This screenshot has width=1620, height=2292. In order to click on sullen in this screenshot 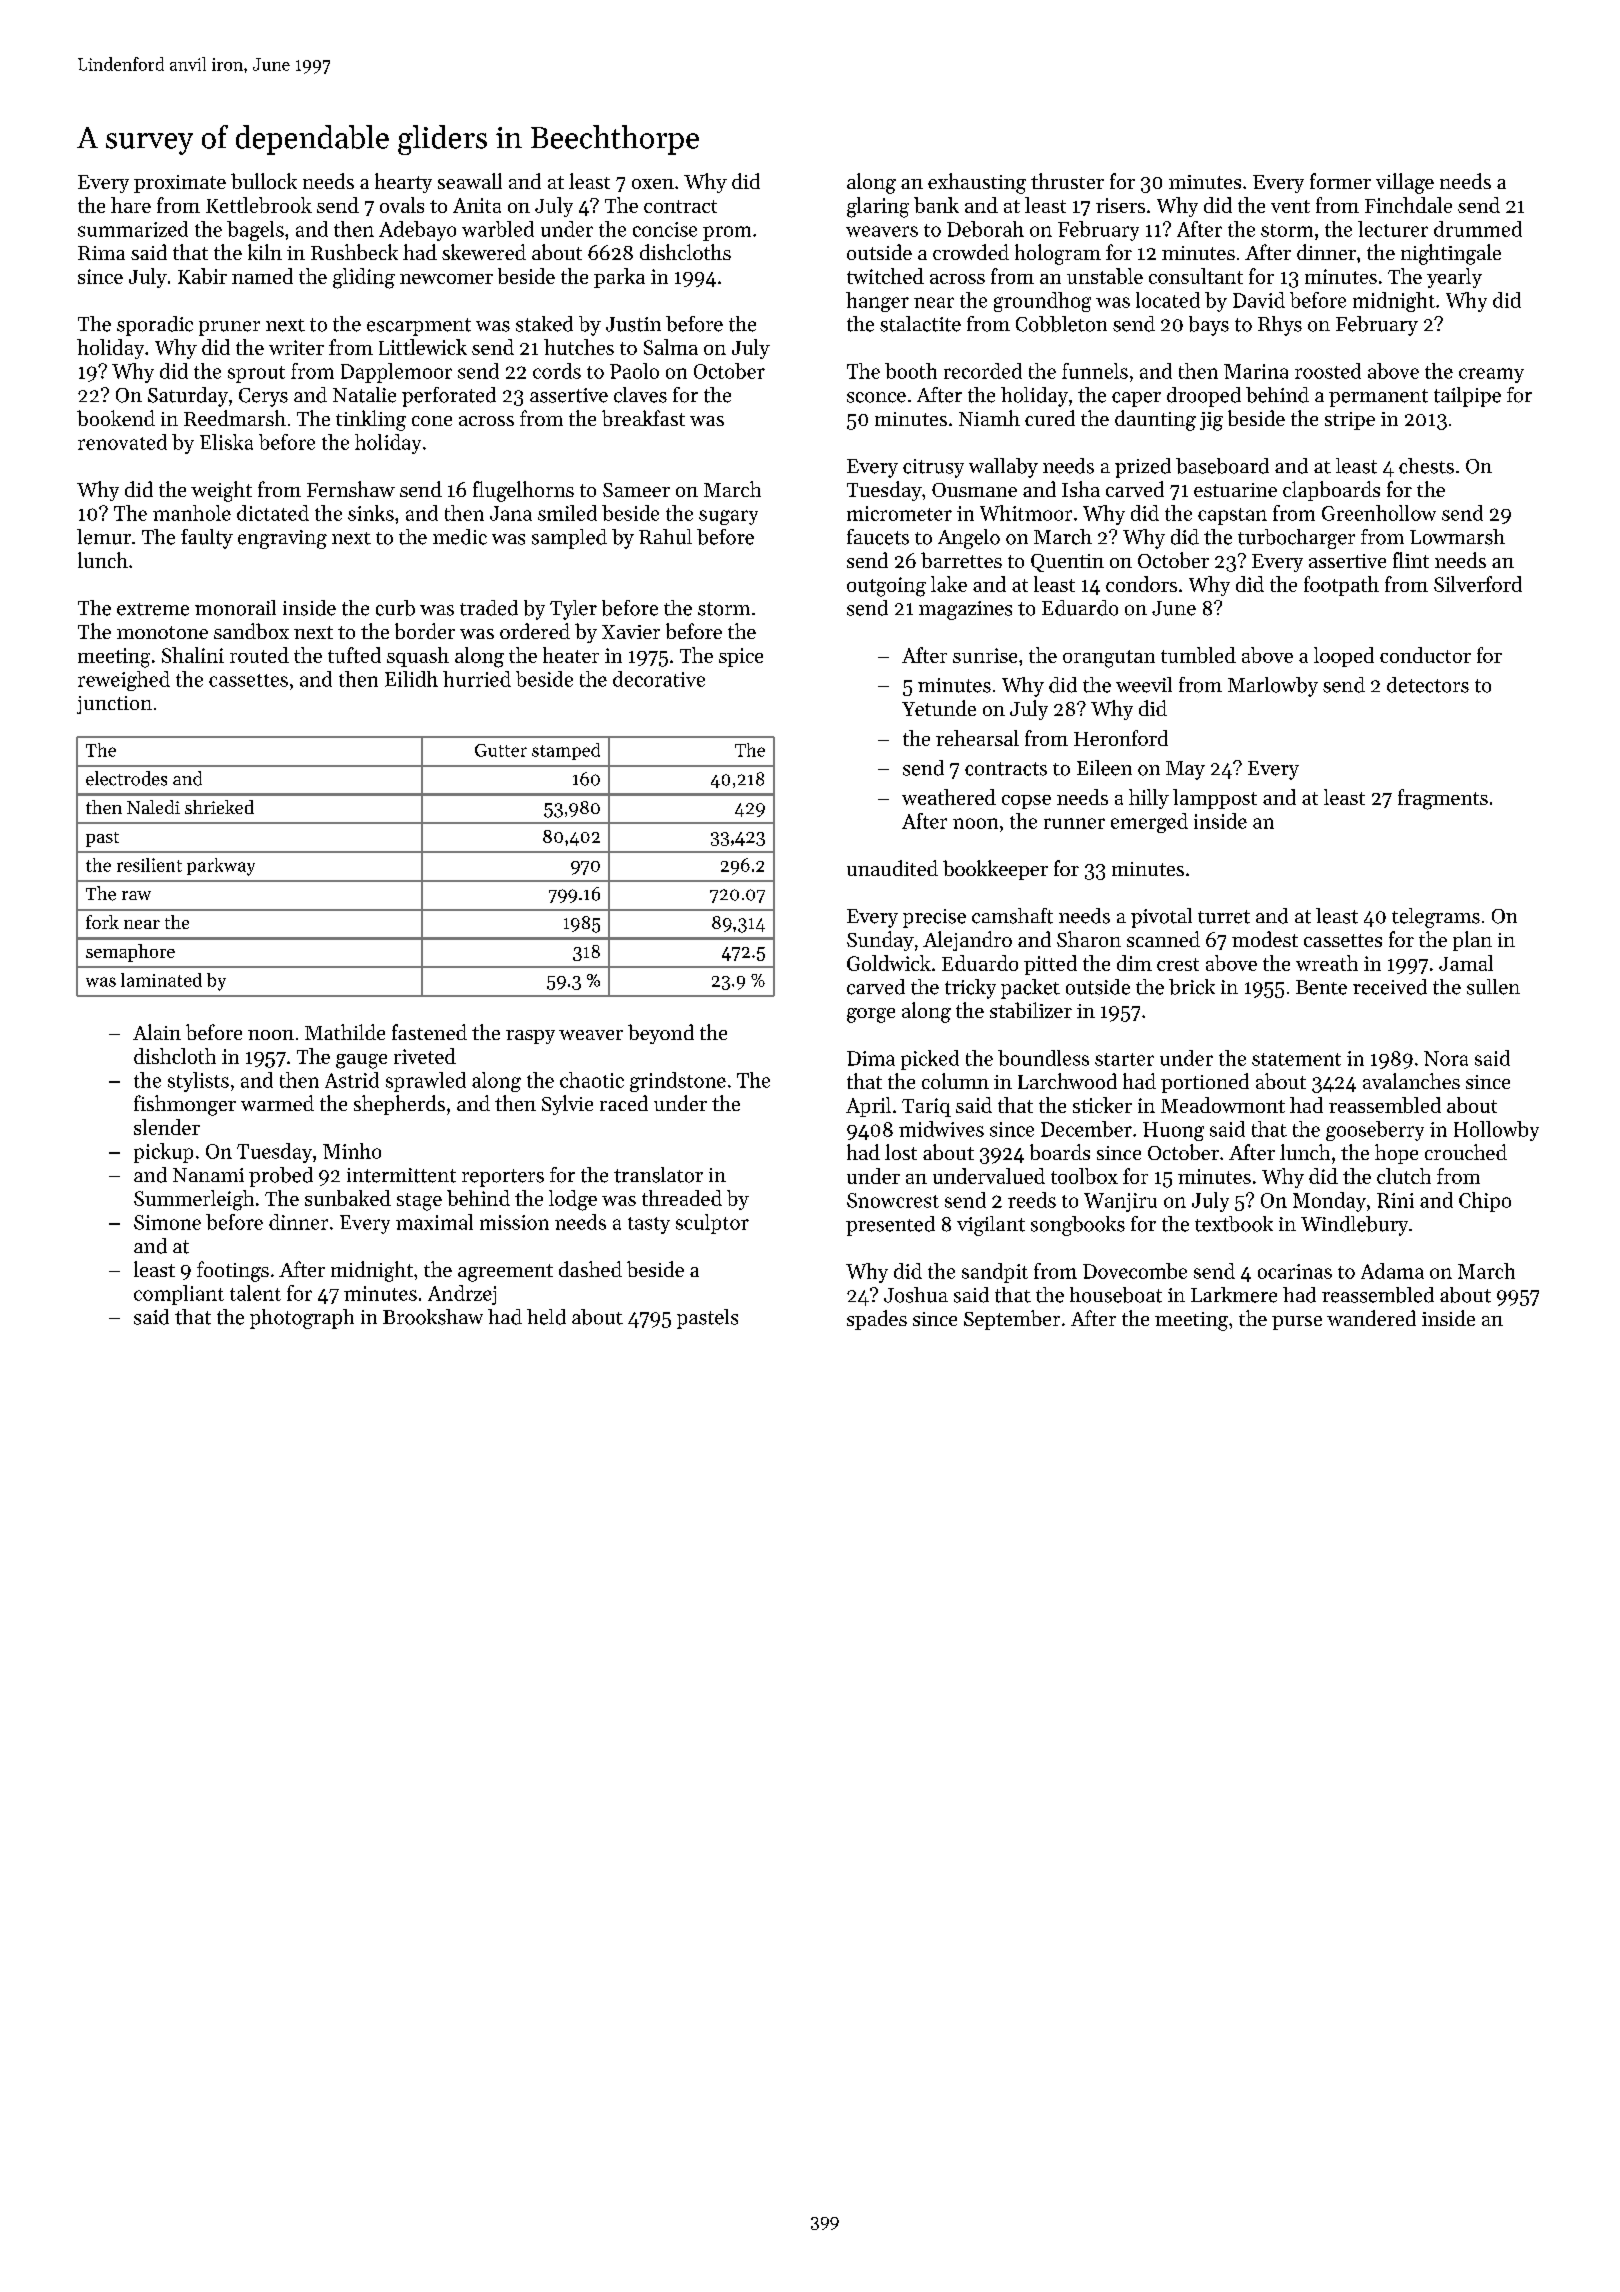, I will do `click(1493, 987)`.
